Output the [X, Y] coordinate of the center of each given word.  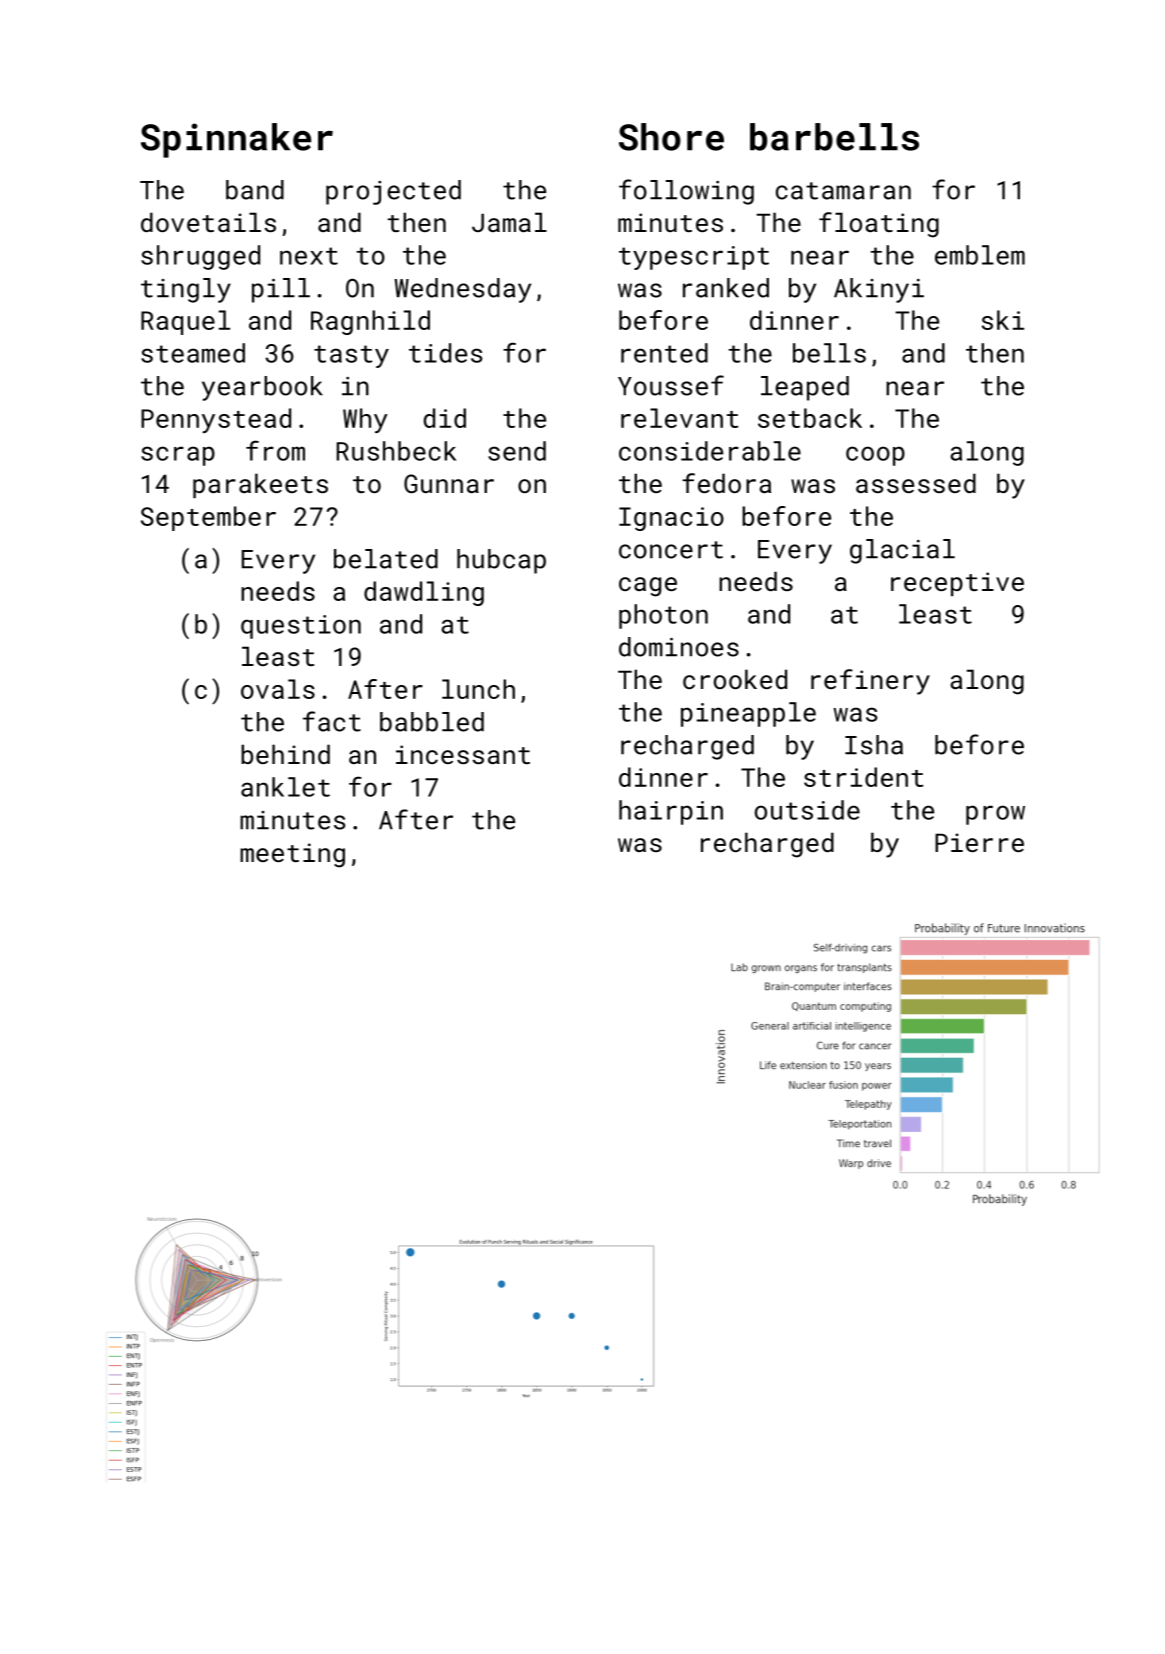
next [309, 256]
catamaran [843, 191]
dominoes [679, 647]
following [686, 192]
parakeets [260, 485]
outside [807, 810]
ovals [278, 689]
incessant [463, 754]
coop [875, 456]
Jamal [509, 222]
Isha [874, 745]
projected [393, 192]
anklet [285, 787]
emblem [980, 255]
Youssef [671, 385]
